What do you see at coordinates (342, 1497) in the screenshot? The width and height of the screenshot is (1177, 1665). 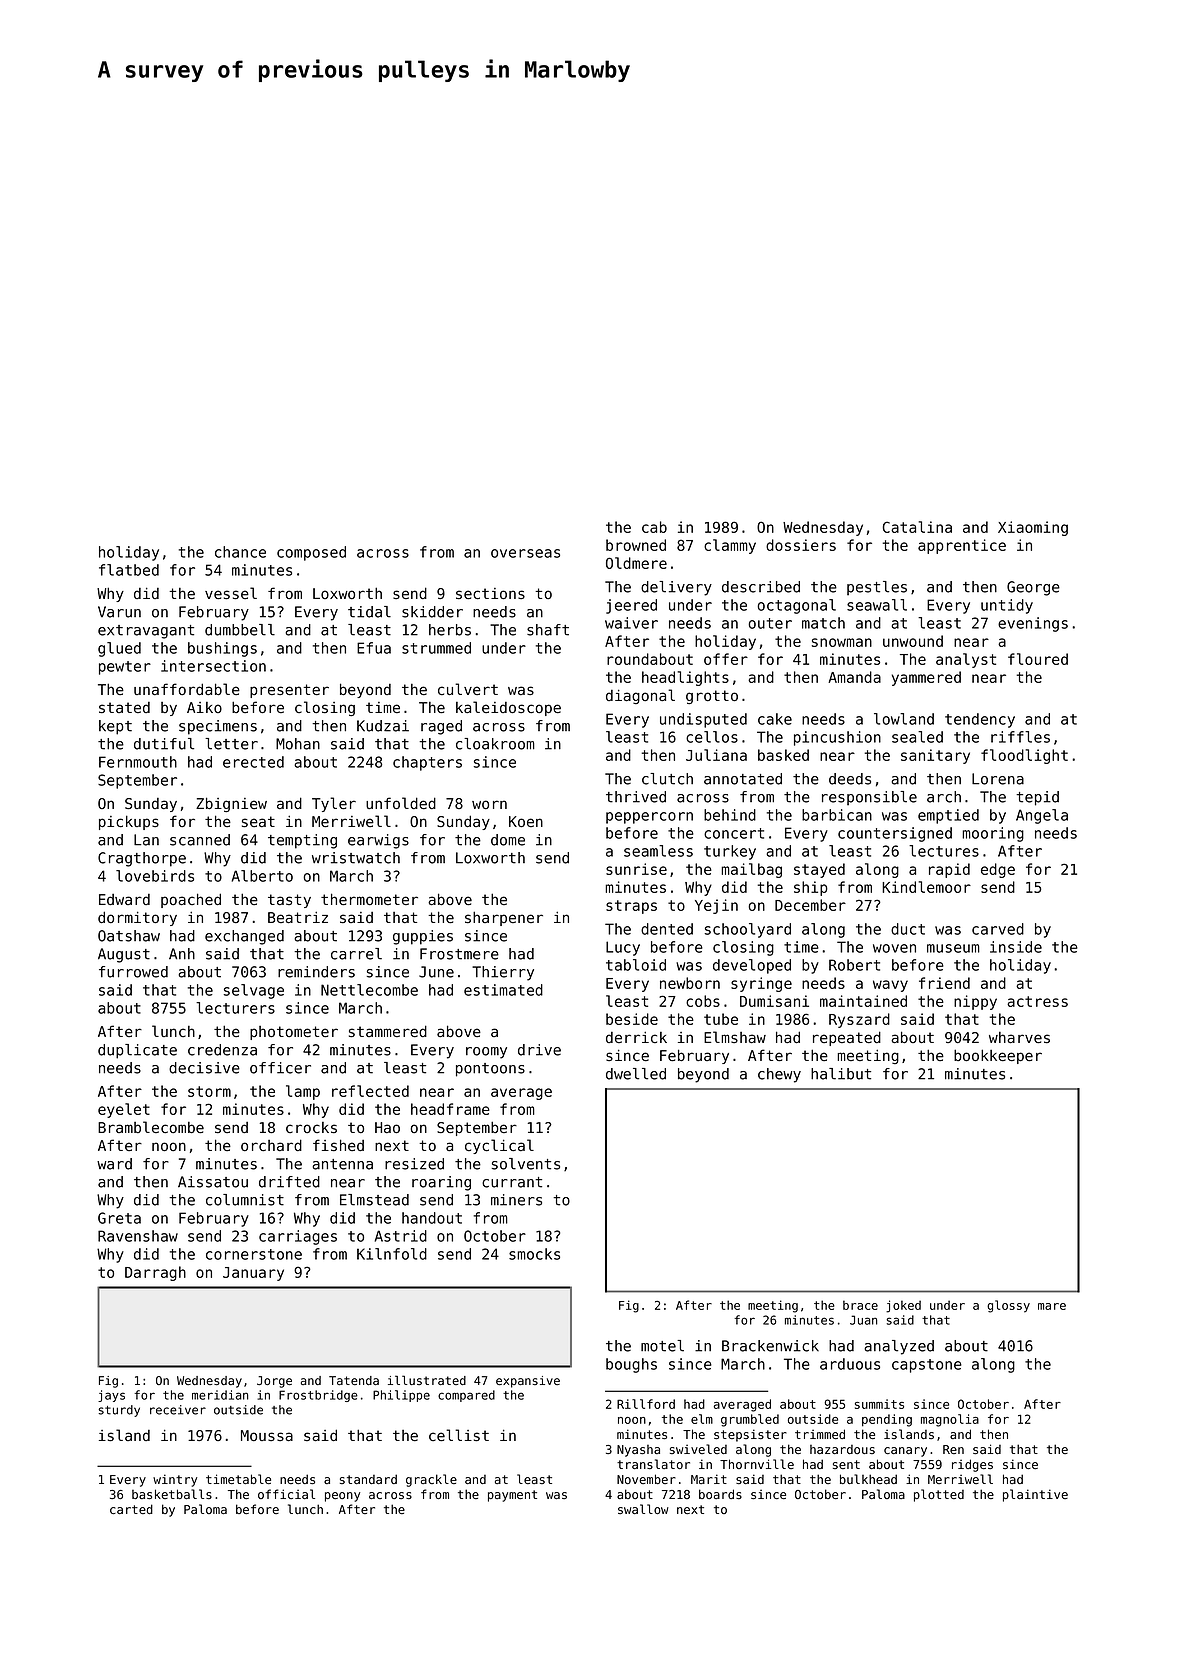 I see `peony` at bounding box center [342, 1497].
